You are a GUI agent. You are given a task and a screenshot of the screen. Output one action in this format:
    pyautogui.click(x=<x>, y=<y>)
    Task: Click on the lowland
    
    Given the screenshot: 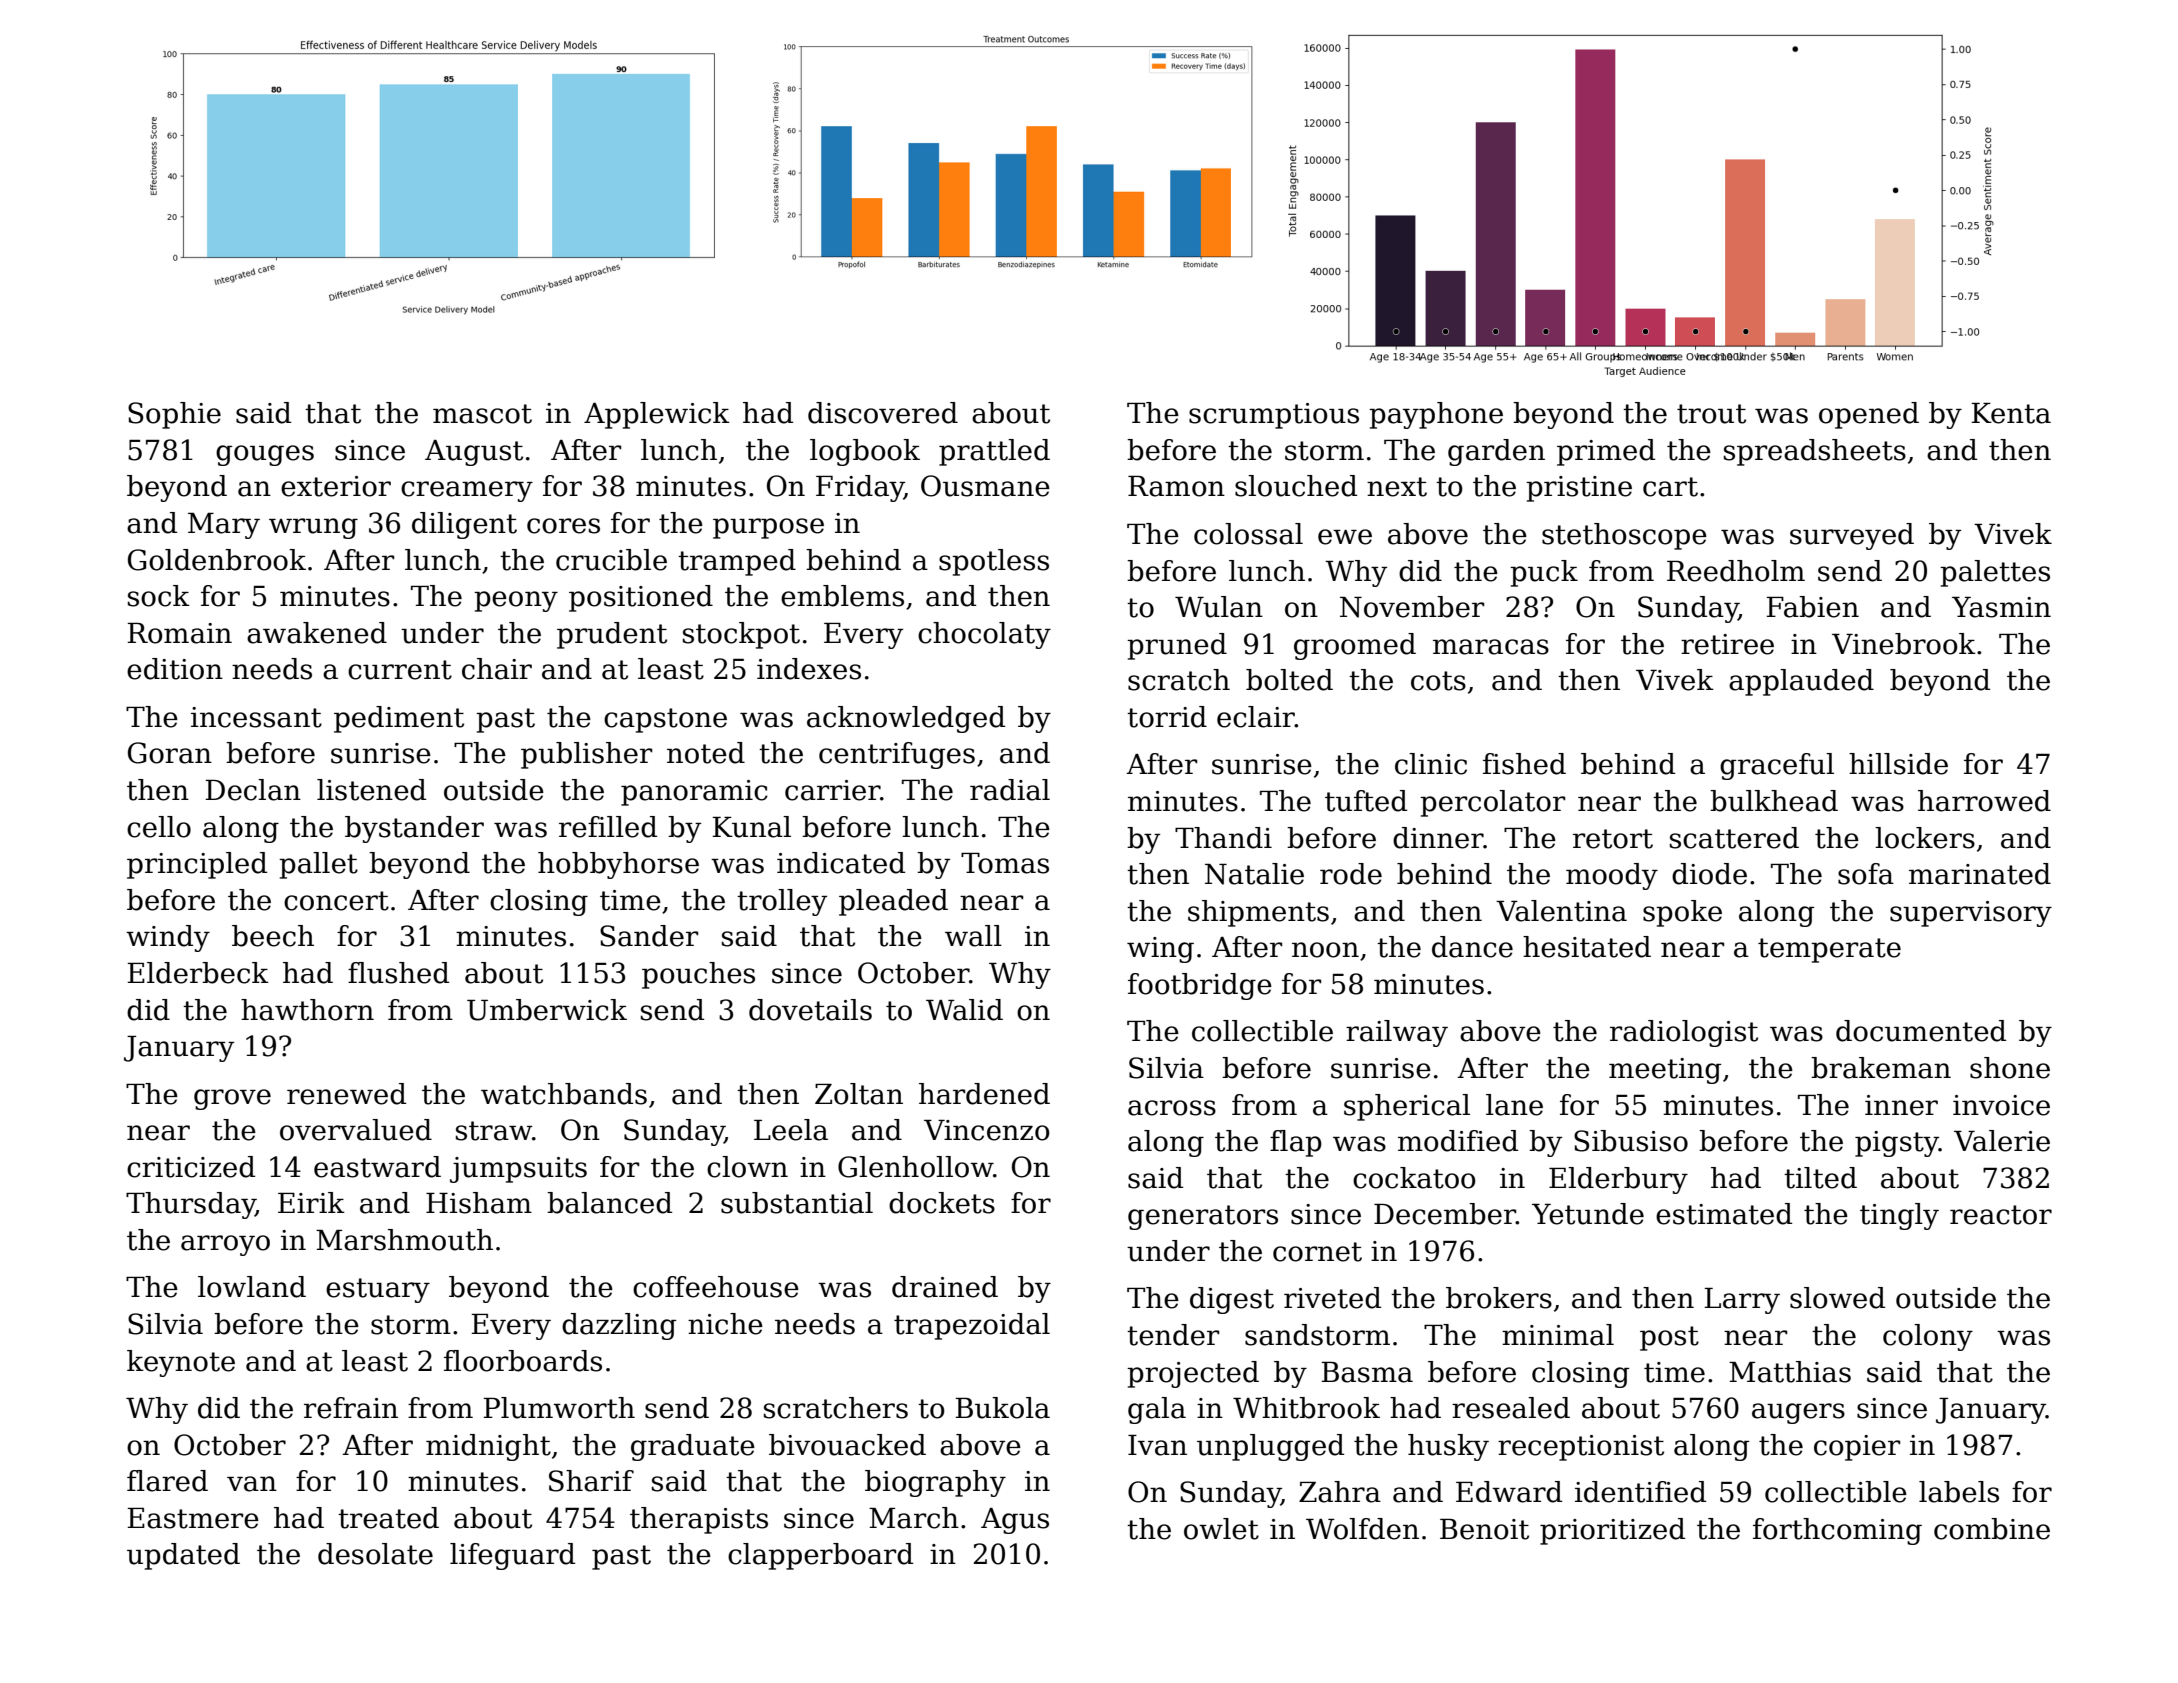 What is the action you would take?
    pyautogui.click(x=252, y=1287)
